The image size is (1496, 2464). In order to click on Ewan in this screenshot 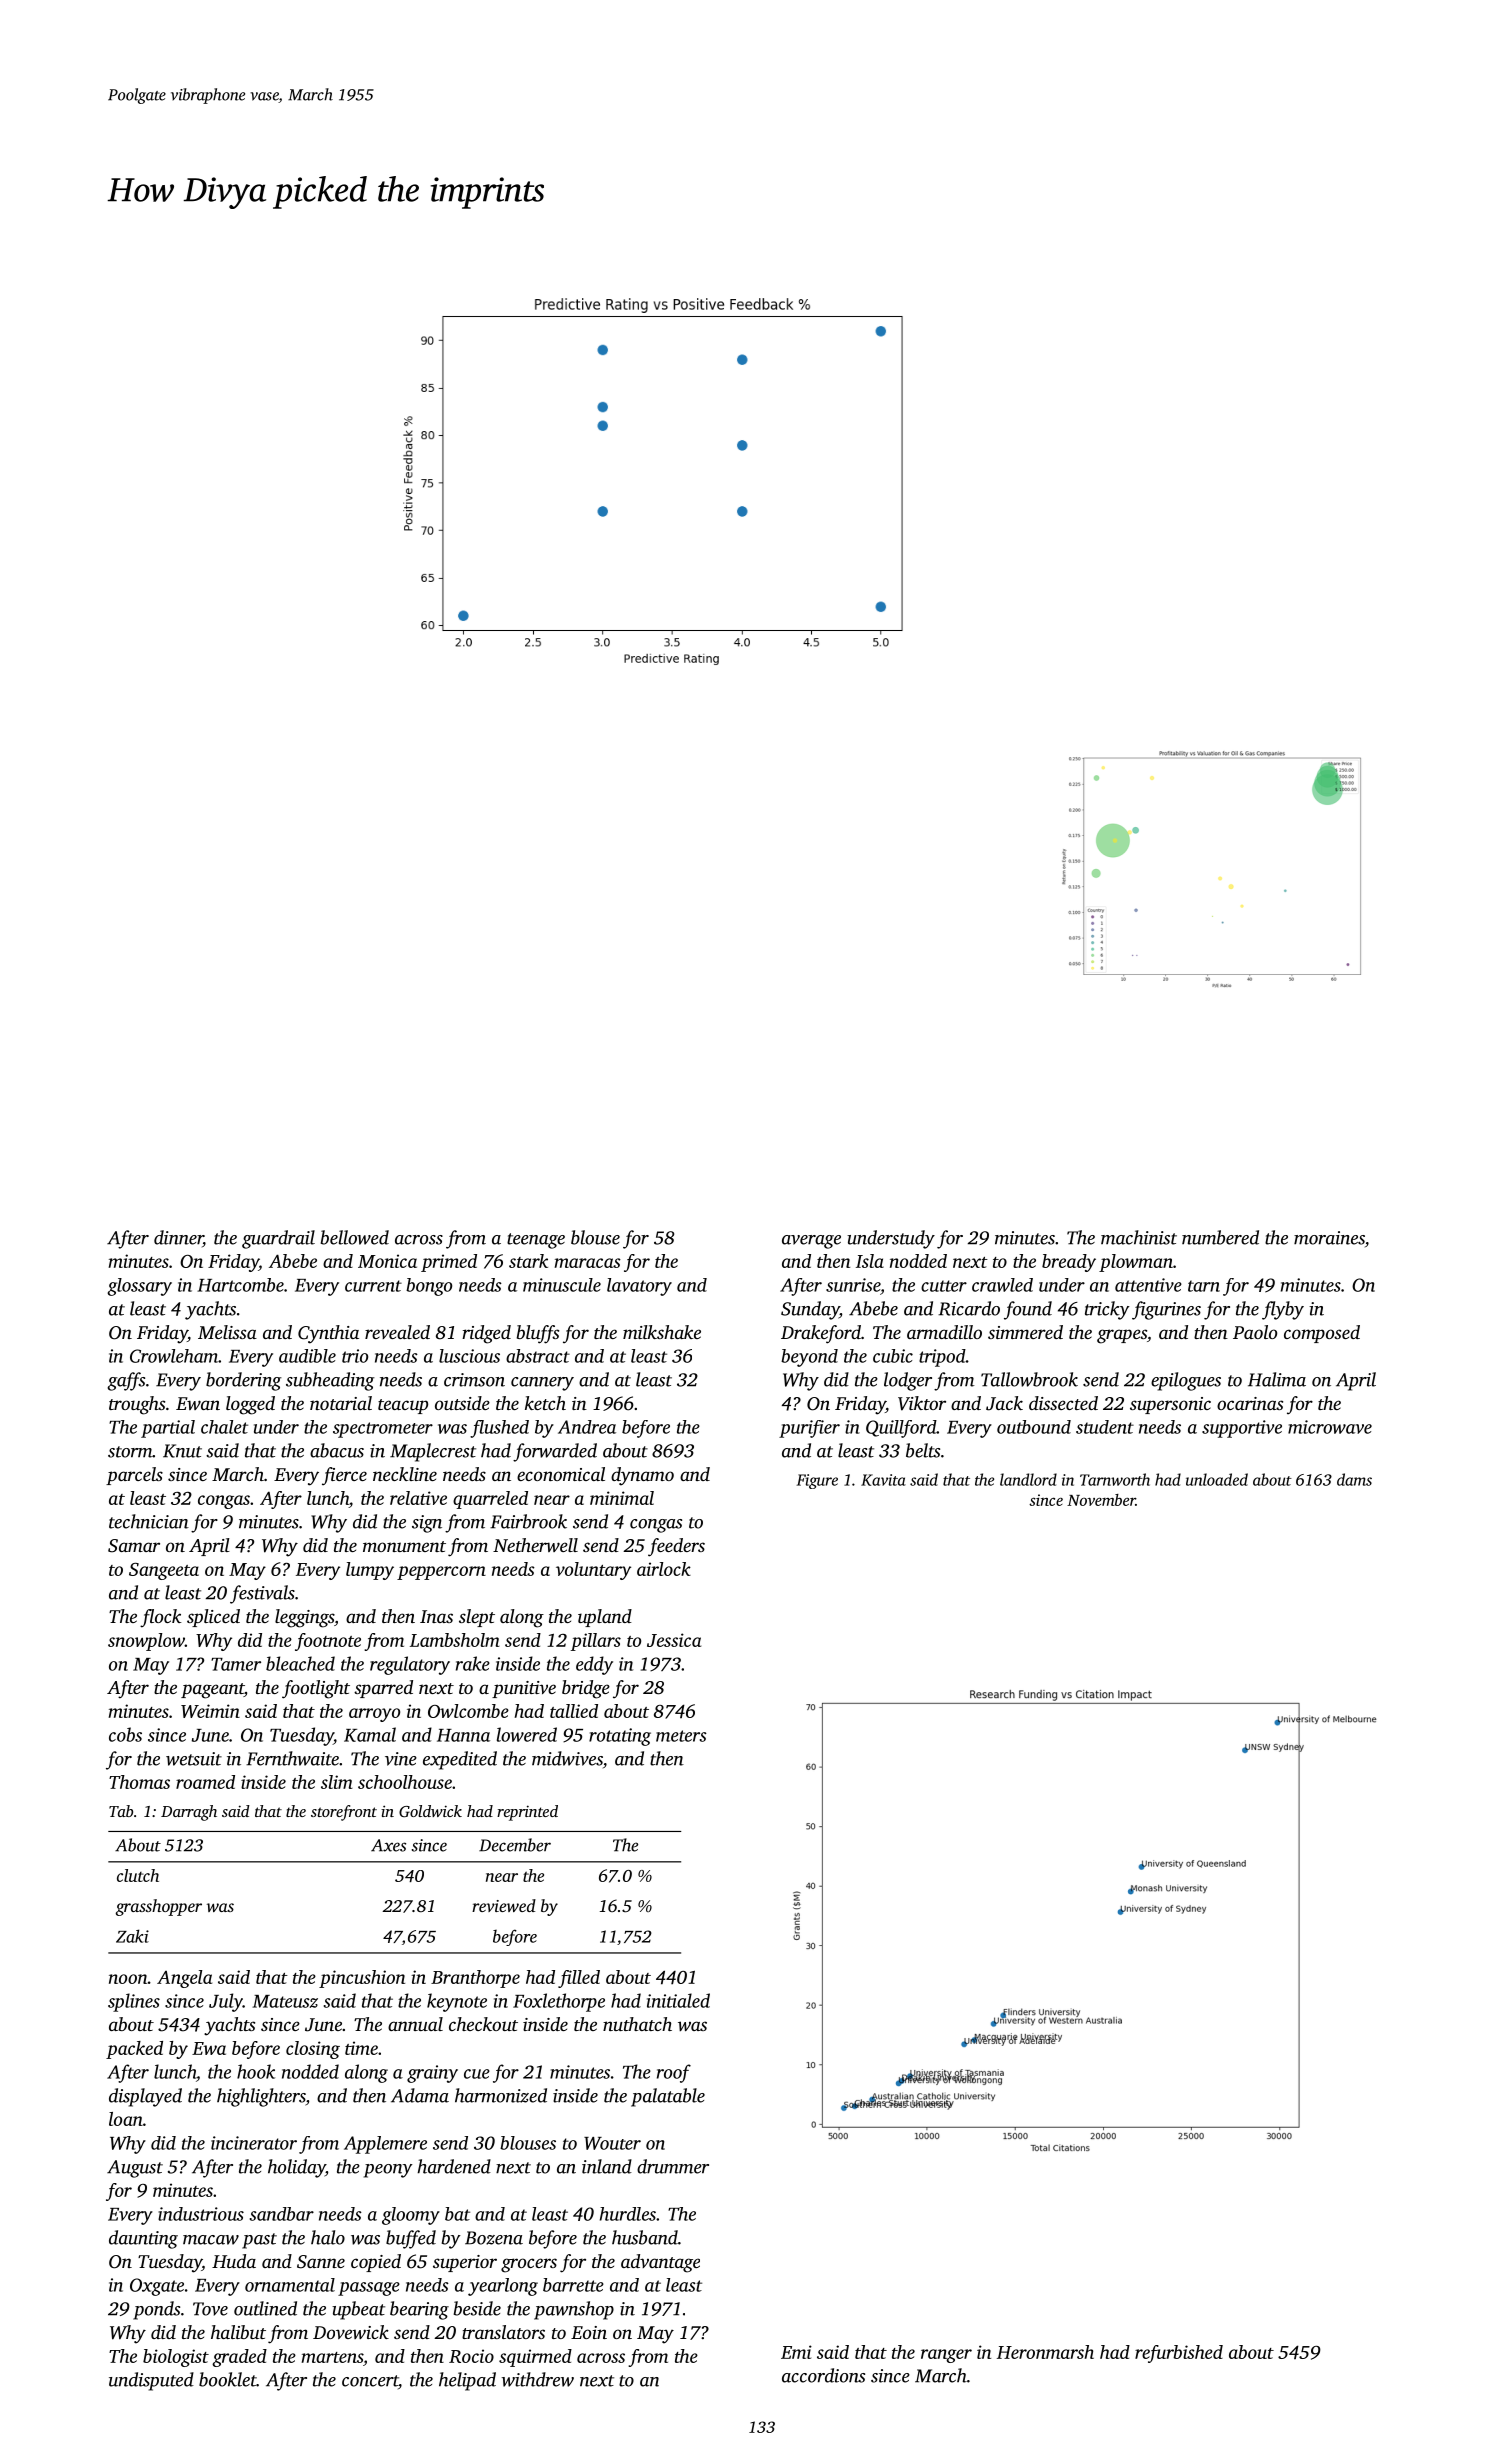, I will do `click(198, 1403)`.
